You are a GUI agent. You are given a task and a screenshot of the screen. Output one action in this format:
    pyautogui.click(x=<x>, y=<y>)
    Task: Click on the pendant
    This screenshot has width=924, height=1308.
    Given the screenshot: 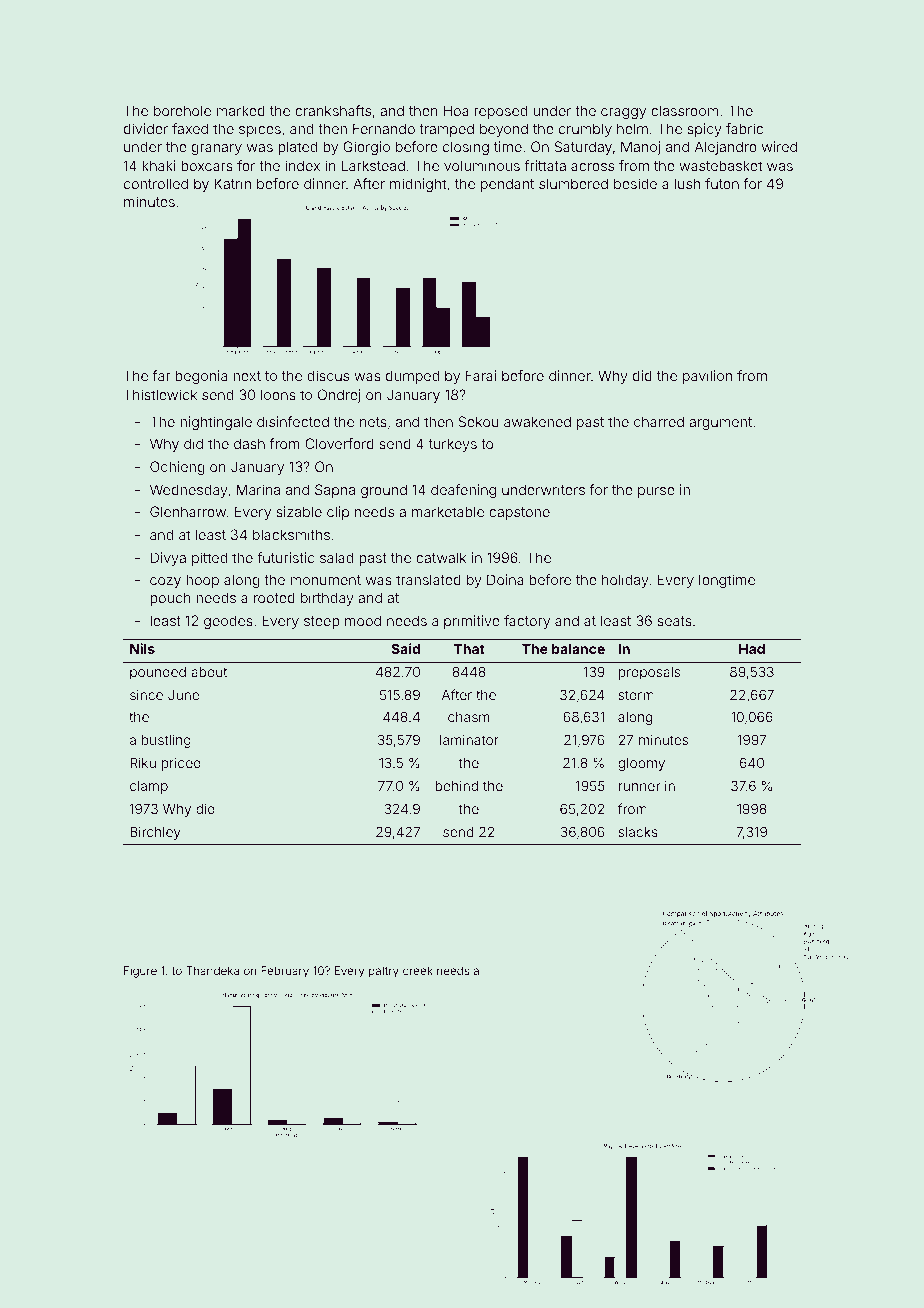 What is the action you would take?
    pyautogui.click(x=507, y=185)
